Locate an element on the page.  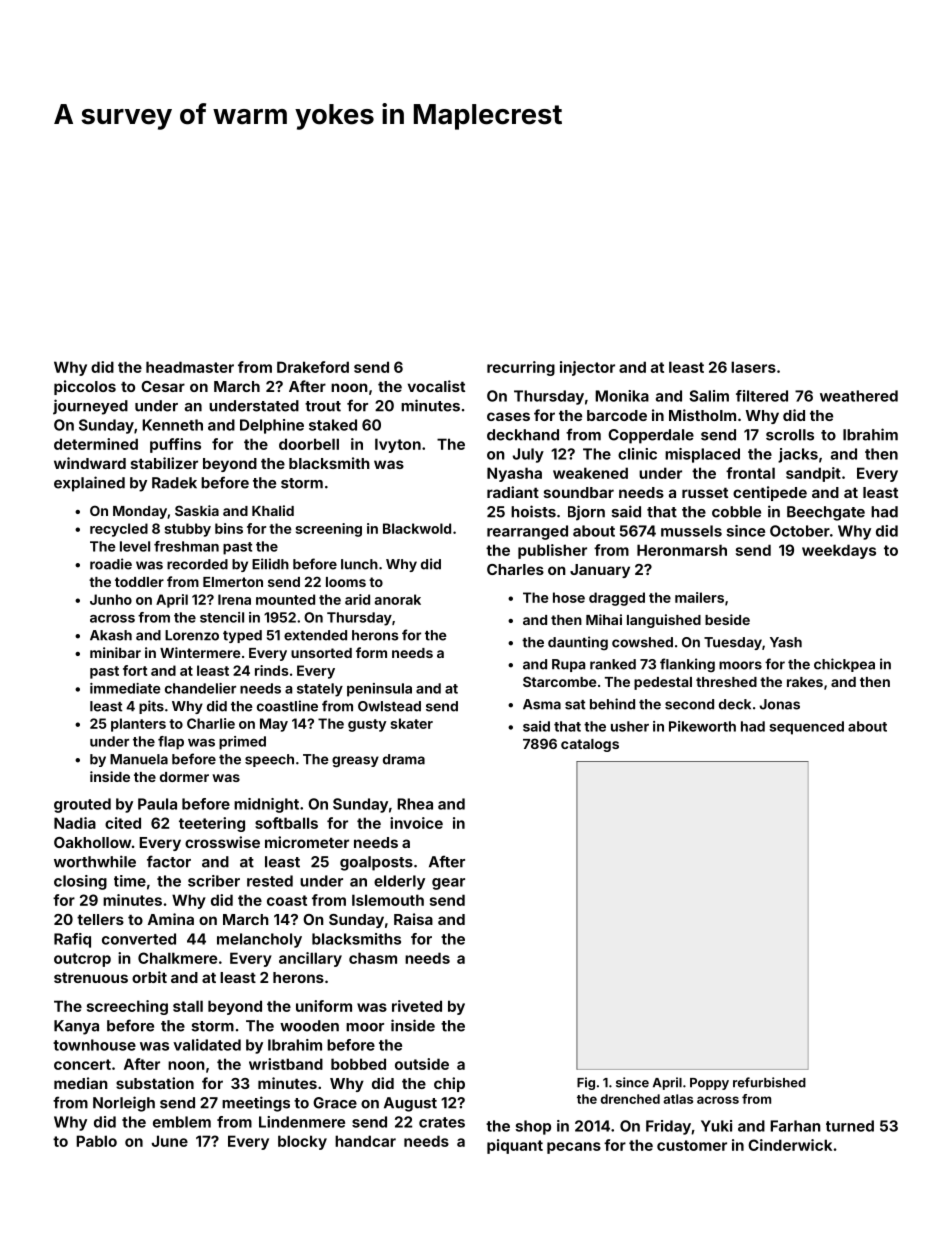
Oakhollow is located at coordinates (92, 842).
